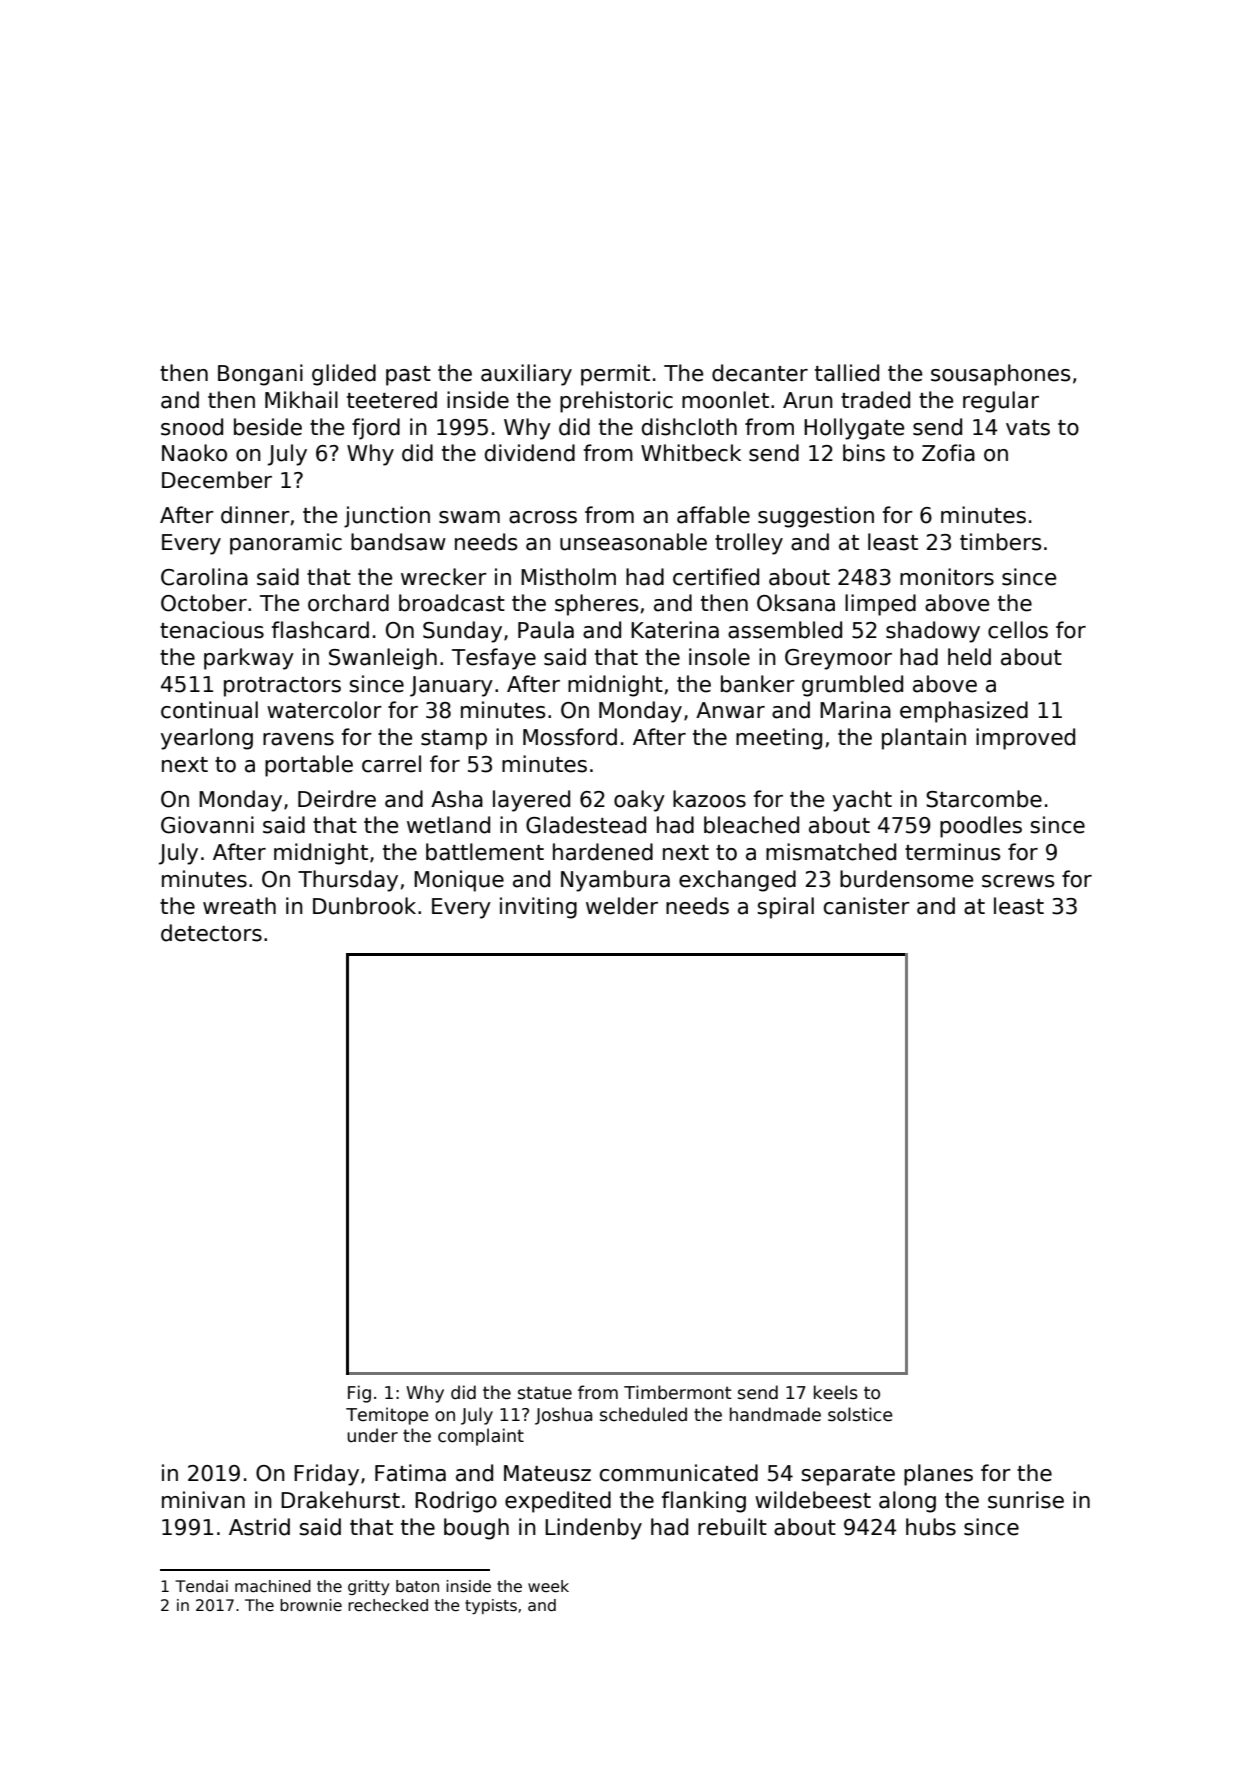  What do you see at coordinates (311, 1605) in the screenshot?
I see `brownie` at bounding box center [311, 1605].
